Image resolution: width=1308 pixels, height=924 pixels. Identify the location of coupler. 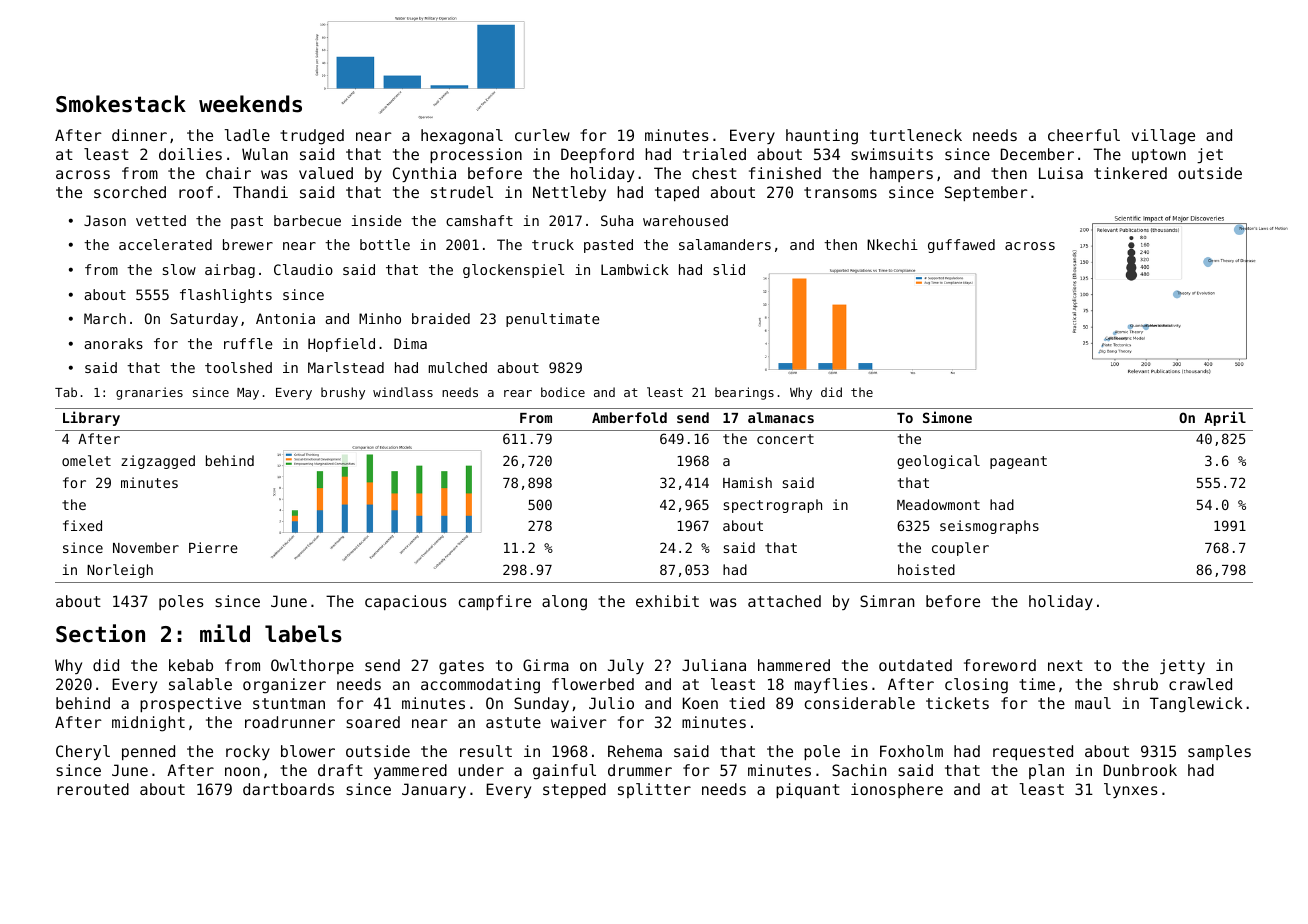
(960, 549).
